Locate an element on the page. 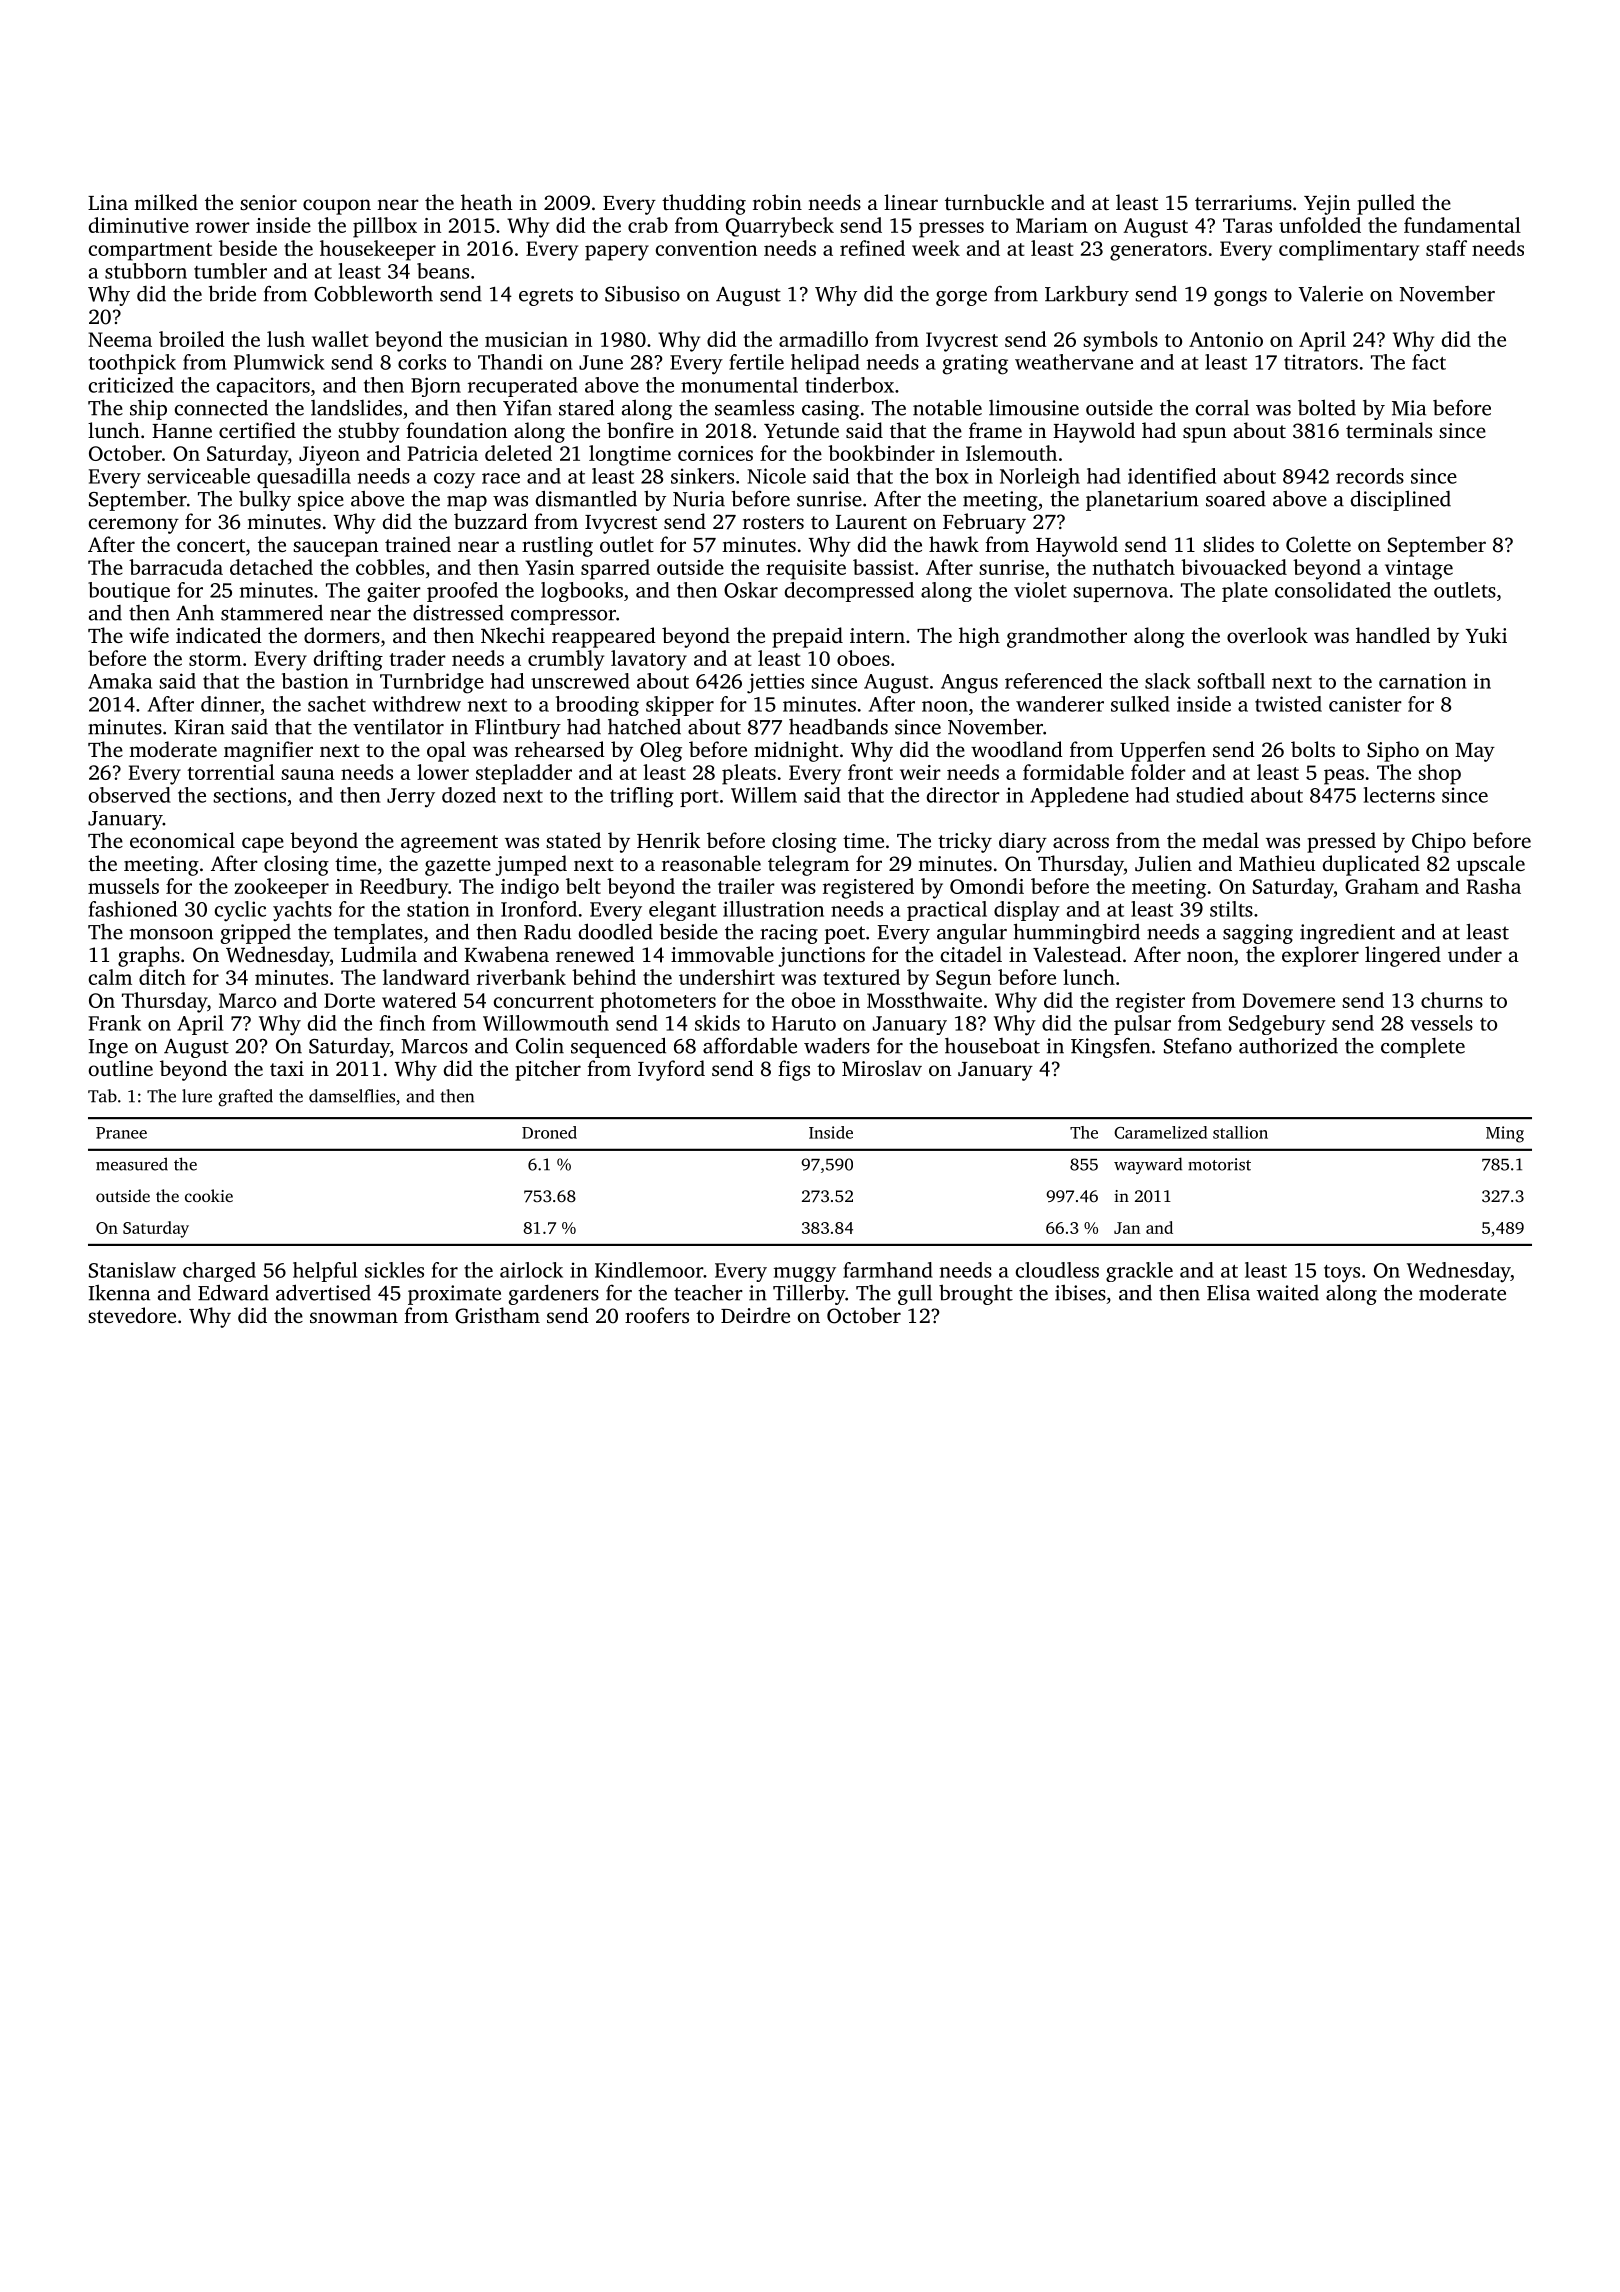 The height and width of the document is (2292, 1620). sequenced is located at coordinates (618, 1047).
